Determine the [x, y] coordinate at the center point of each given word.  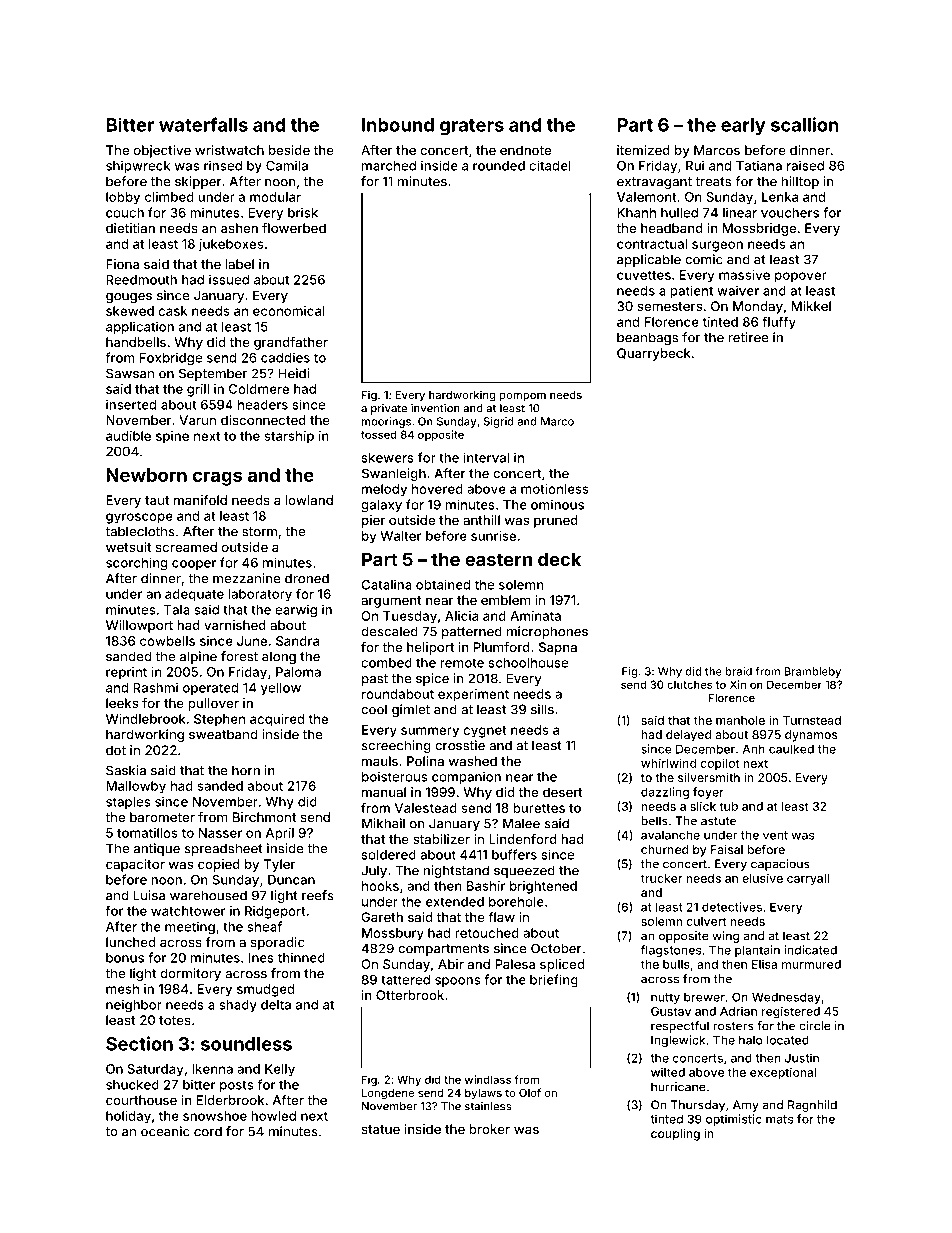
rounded [499, 166]
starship [289, 437]
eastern [498, 559]
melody [384, 490]
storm [259, 532]
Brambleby [812, 672]
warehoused [208, 895]
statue [381, 1129]
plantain [757, 951]
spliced [562, 965]
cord [208, 1131]
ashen [239, 228]
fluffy [779, 323]
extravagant [654, 183]
